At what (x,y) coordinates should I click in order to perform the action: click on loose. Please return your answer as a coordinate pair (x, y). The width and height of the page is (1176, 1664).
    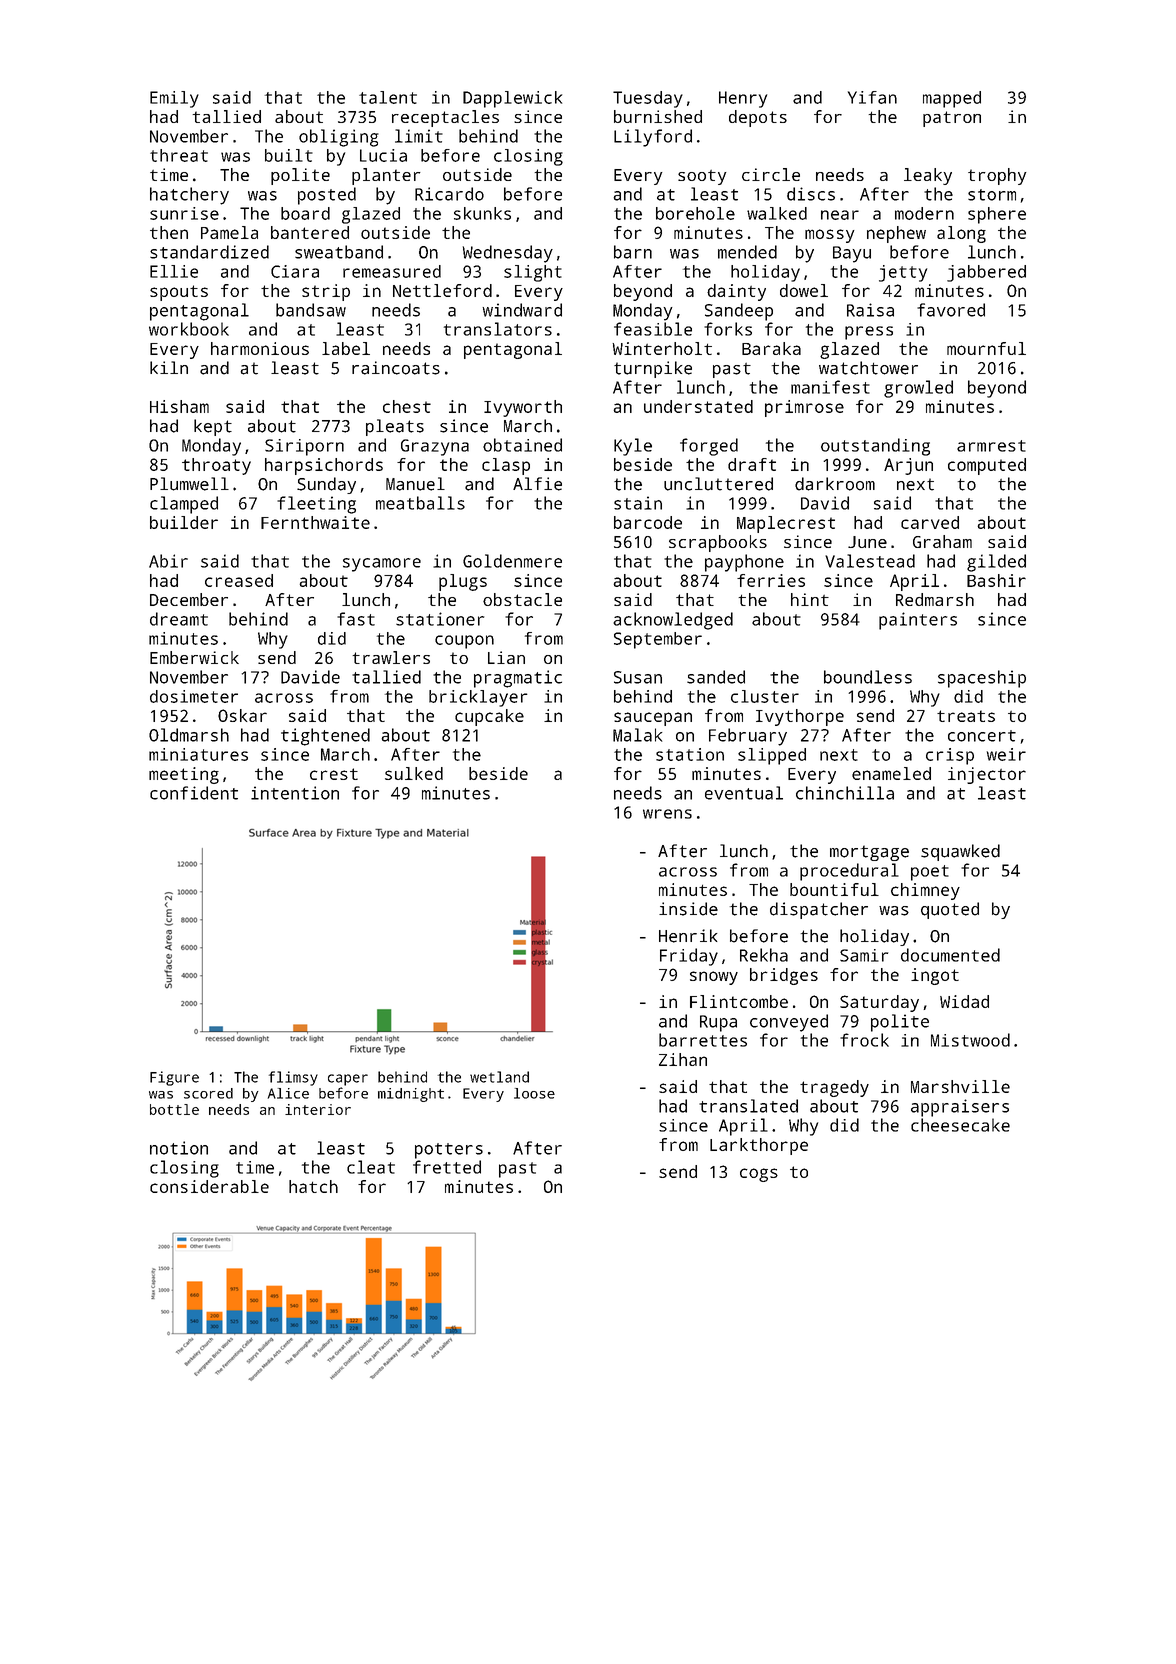
    Looking at the image, I should click on (534, 1093).
